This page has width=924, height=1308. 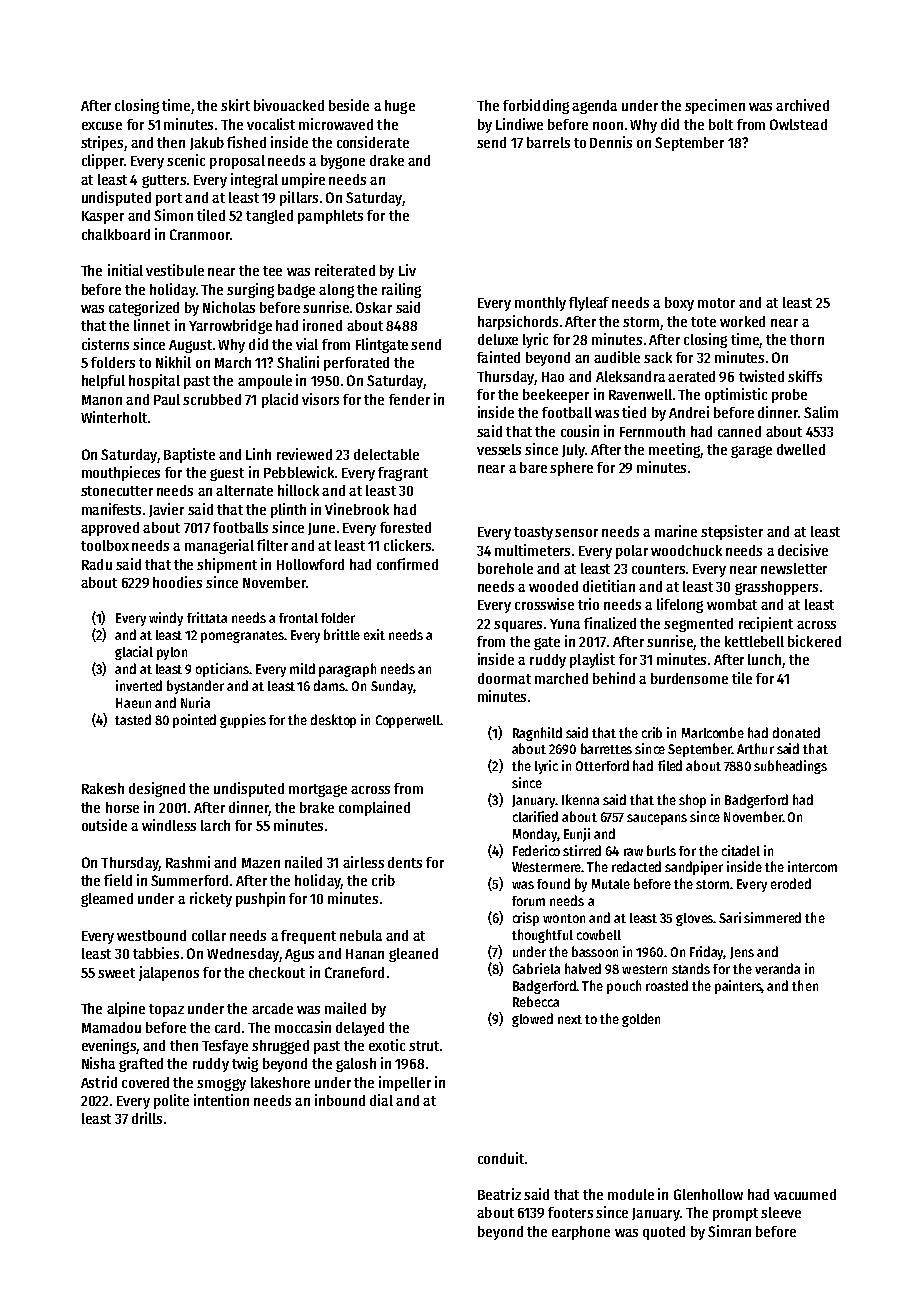 What do you see at coordinates (715, 106) in the page?
I see `specimen` at bounding box center [715, 106].
